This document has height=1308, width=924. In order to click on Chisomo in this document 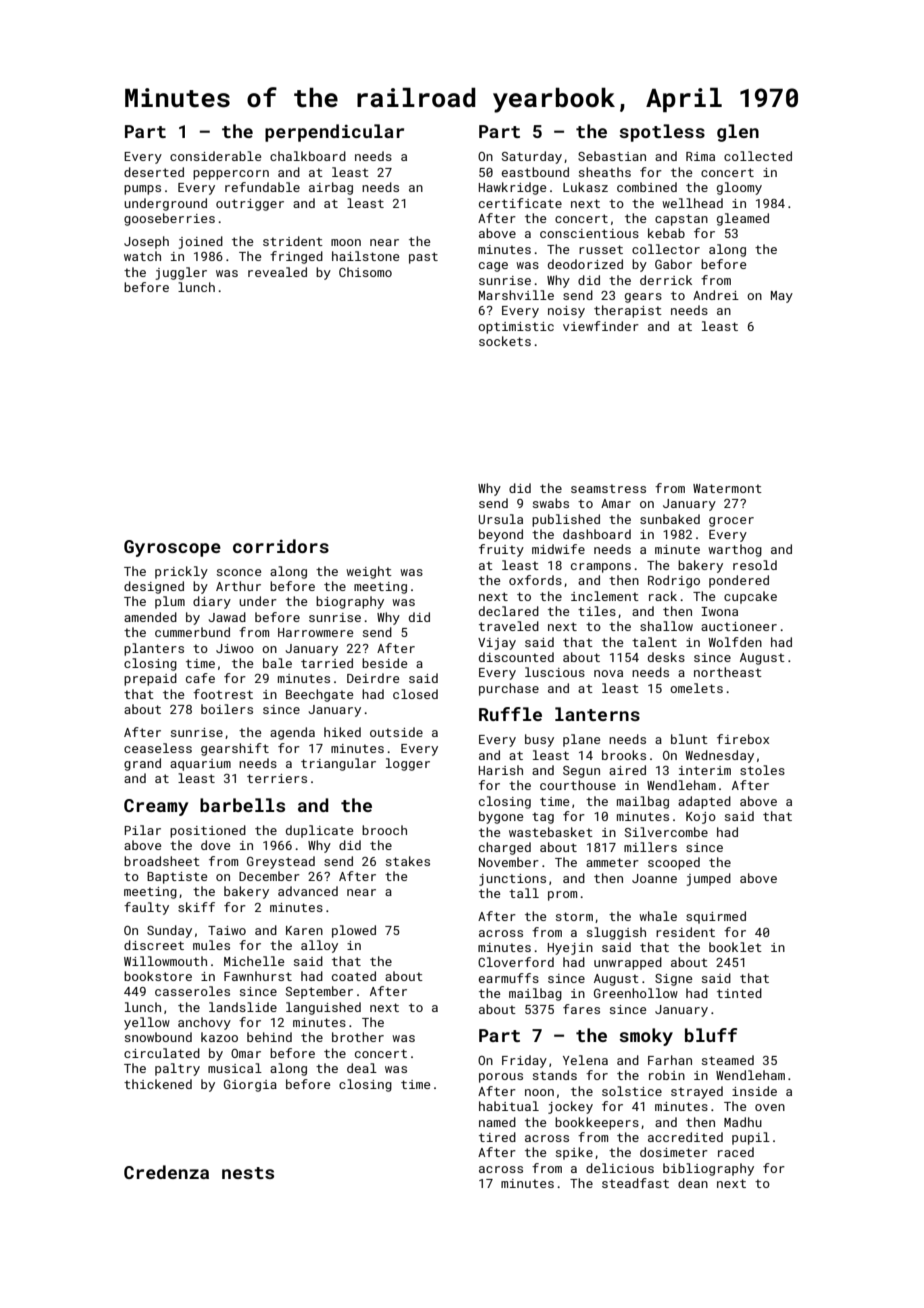, I will do `click(365, 272)`.
